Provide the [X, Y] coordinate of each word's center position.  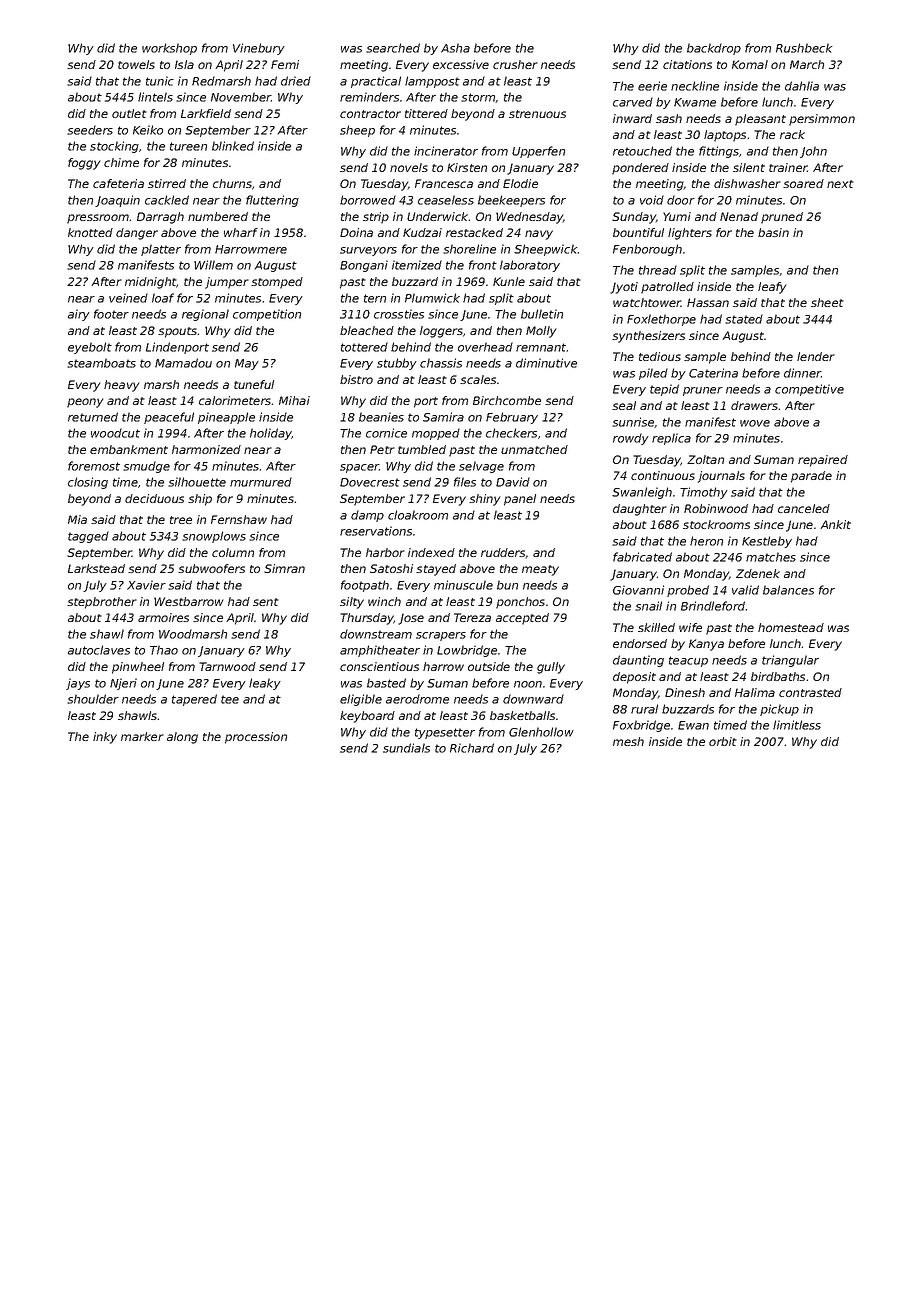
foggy [84, 164]
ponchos [520, 603]
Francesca [444, 183]
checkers [511, 433]
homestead [791, 627]
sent [266, 602]
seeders [90, 130]
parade [811, 477]
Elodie [520, 183]
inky [105, 738]
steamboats [101, 363]
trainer [788, 167]
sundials [406, 748]
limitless [797, 725]
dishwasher [747, 183]
